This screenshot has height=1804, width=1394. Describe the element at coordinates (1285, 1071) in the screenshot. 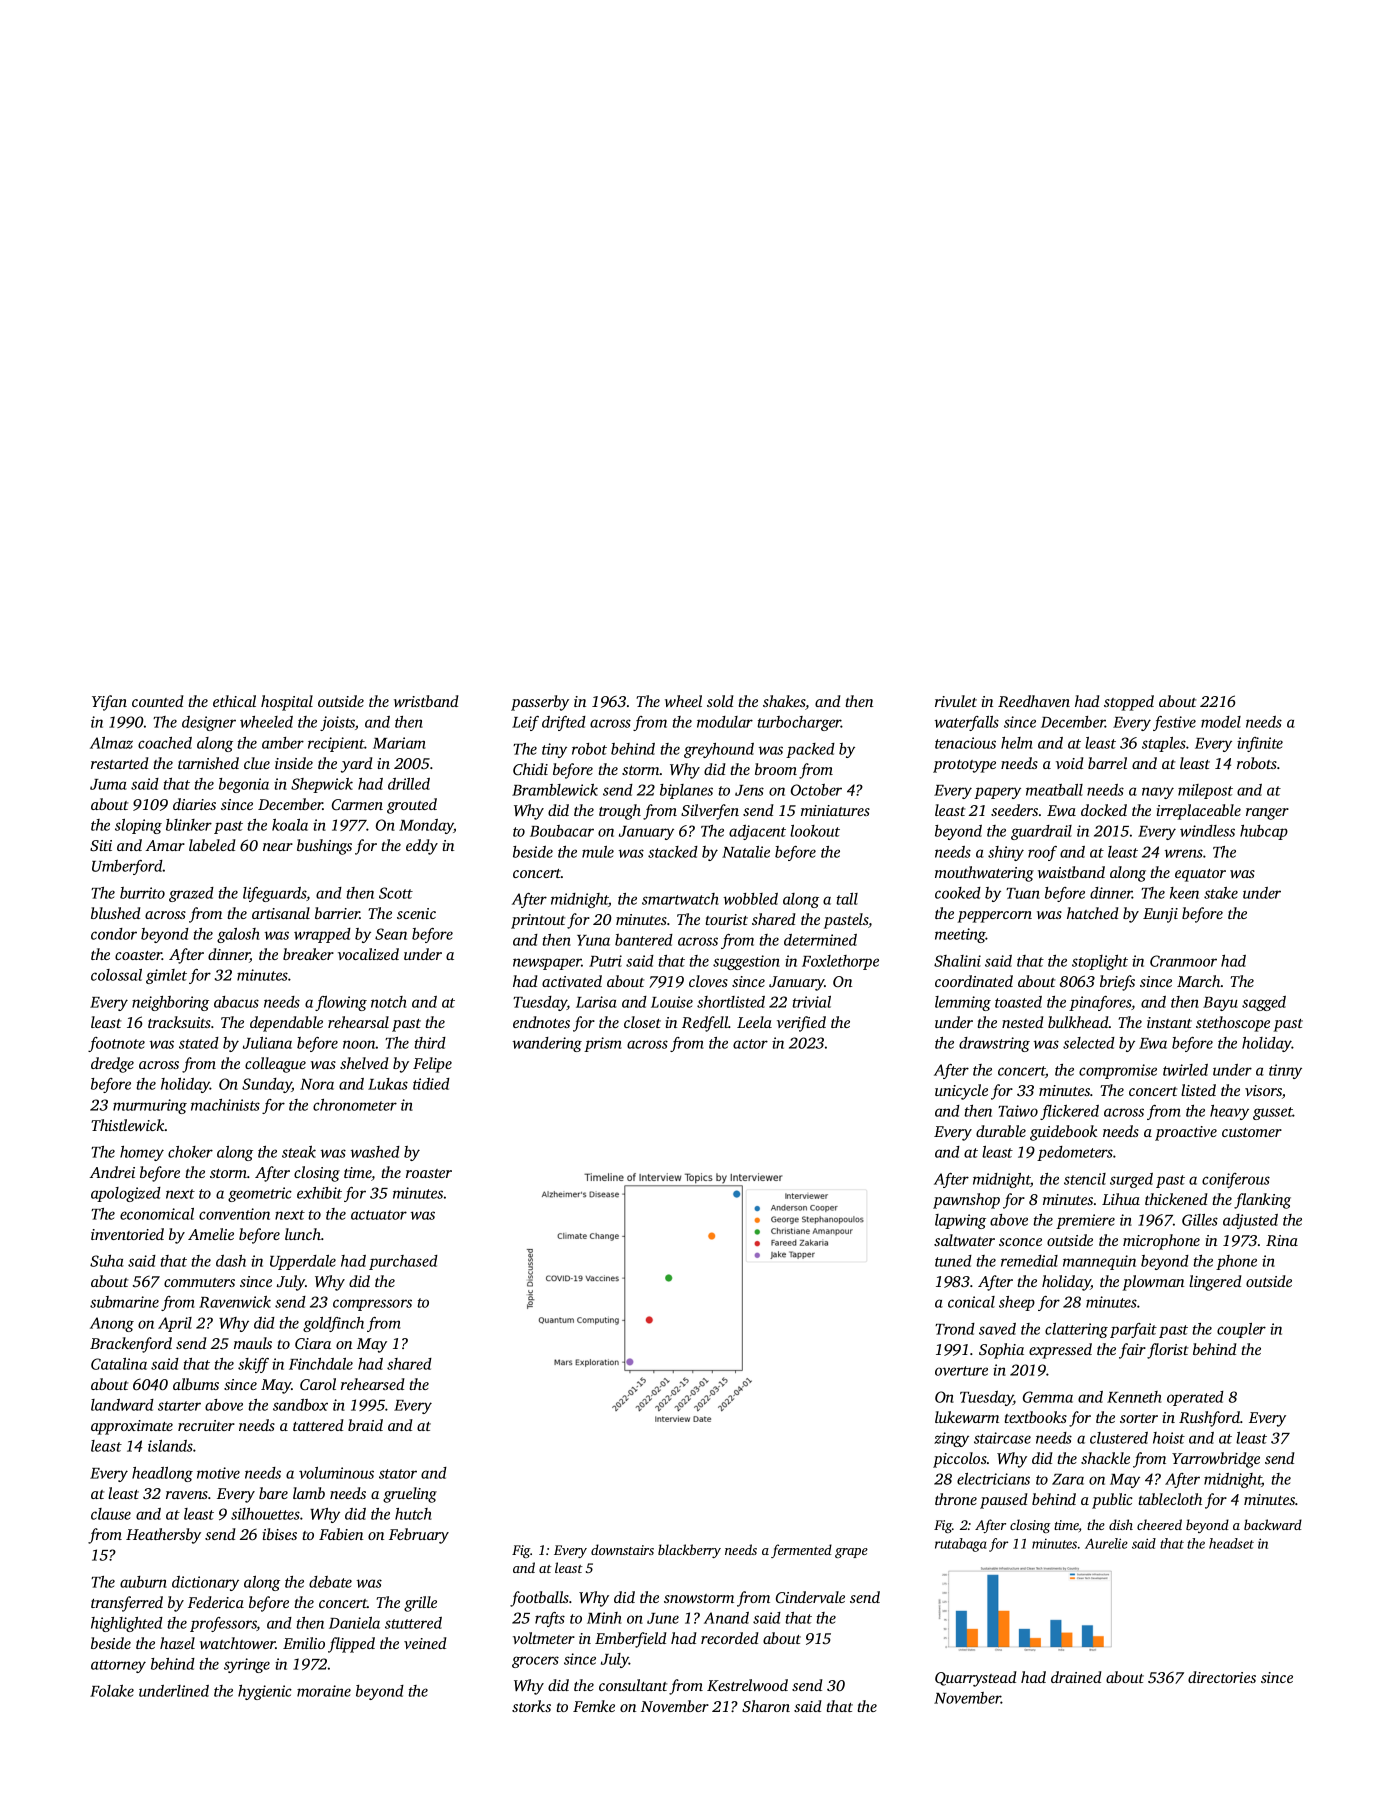

I see `tinny` at that location.
